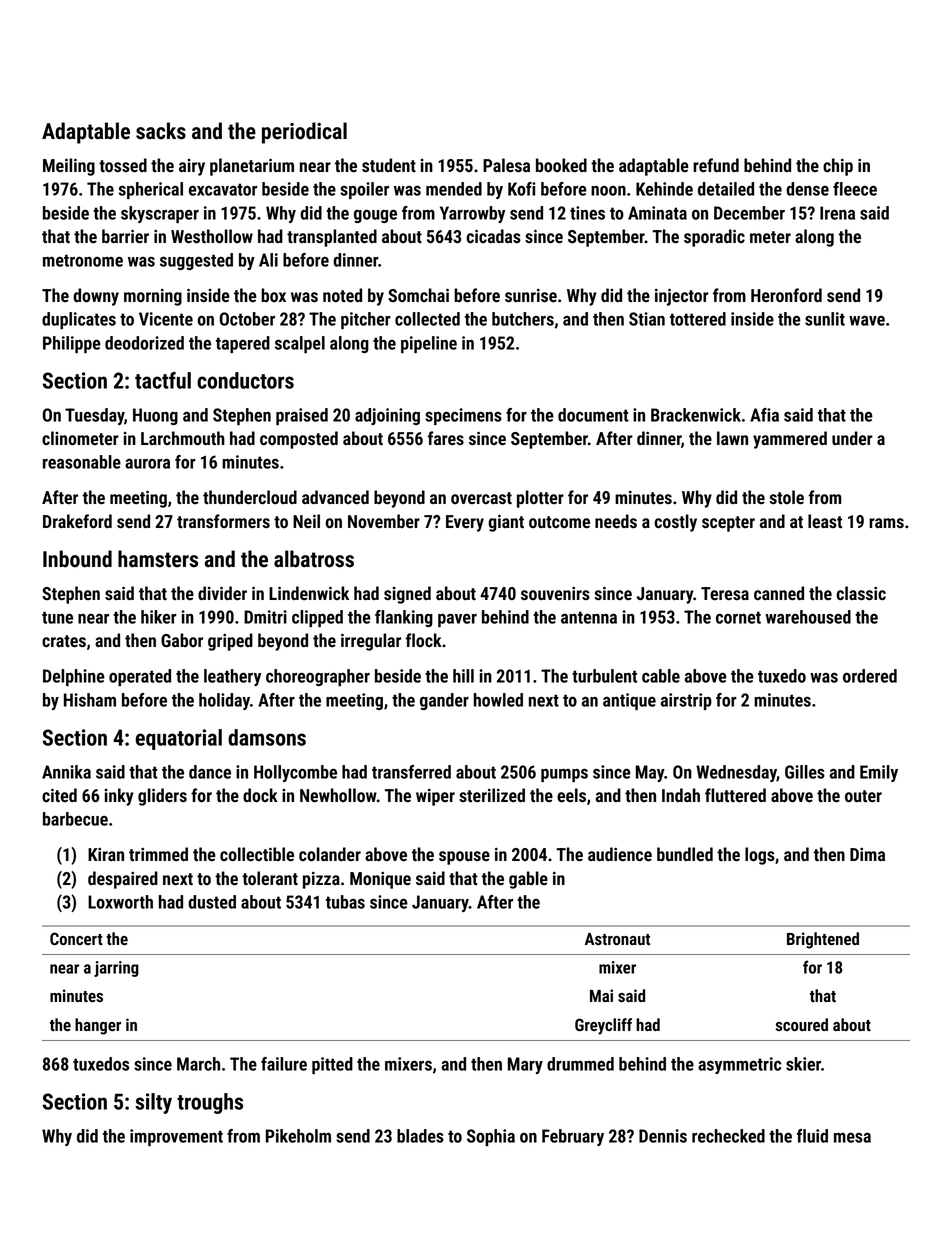 Image resolution: width=952 pixels, height=1233 pixels. What do you see at coordinates (158, 559) in the screenshot?
I see `hamsters` at bounding box center [158, 559].
